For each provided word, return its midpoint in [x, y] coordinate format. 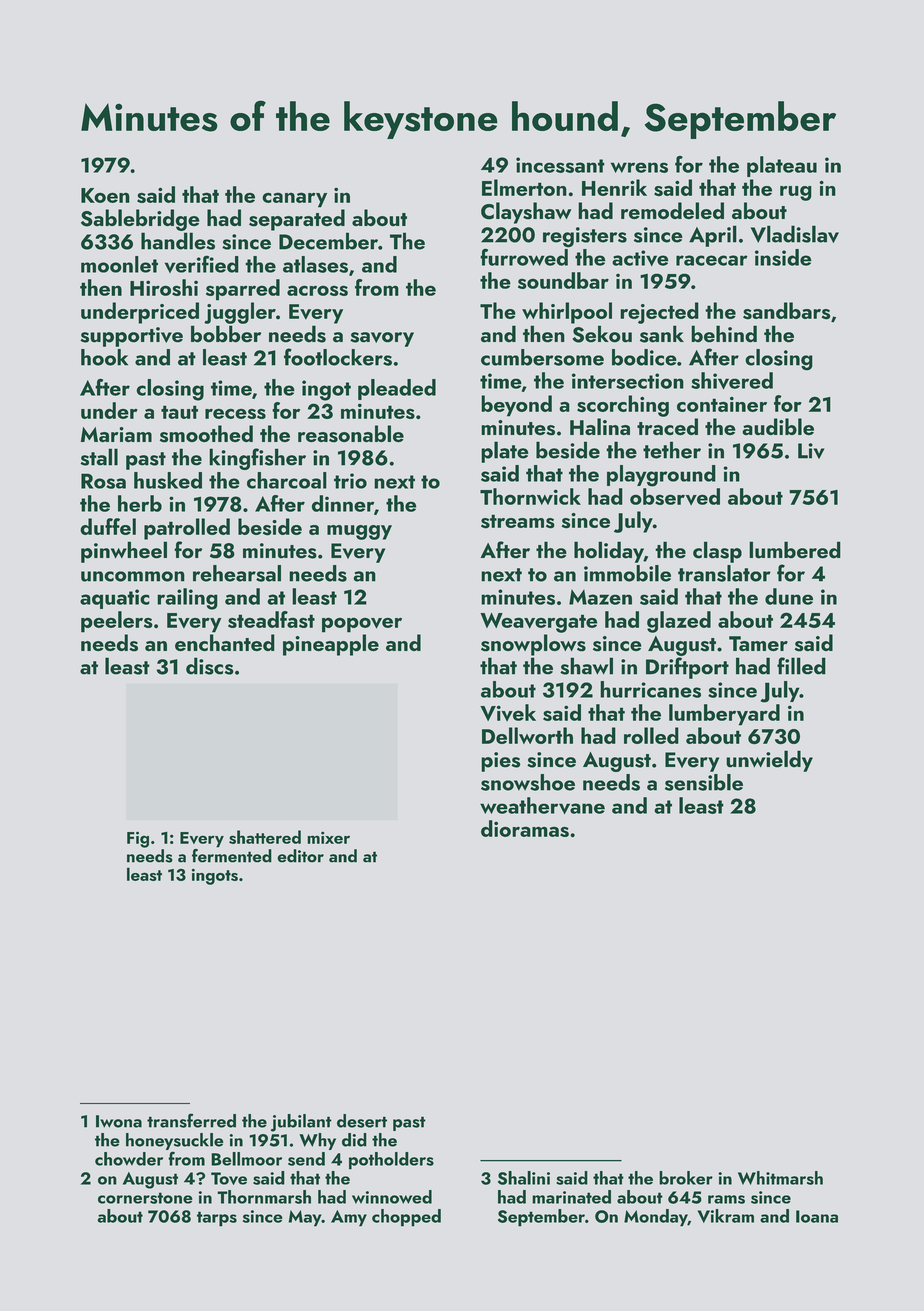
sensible [704, 782]
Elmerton [524, 187]
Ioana [817, 1216]
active [640, 258]
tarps [217, 1219]
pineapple [331, 645]
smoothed [206, 434]
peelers [117, 622]
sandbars [786, 311]
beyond [516, 406]
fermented [232, 856]
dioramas [525, 828]
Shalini [524, 1178]
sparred [243, 290]
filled [801, 666]
